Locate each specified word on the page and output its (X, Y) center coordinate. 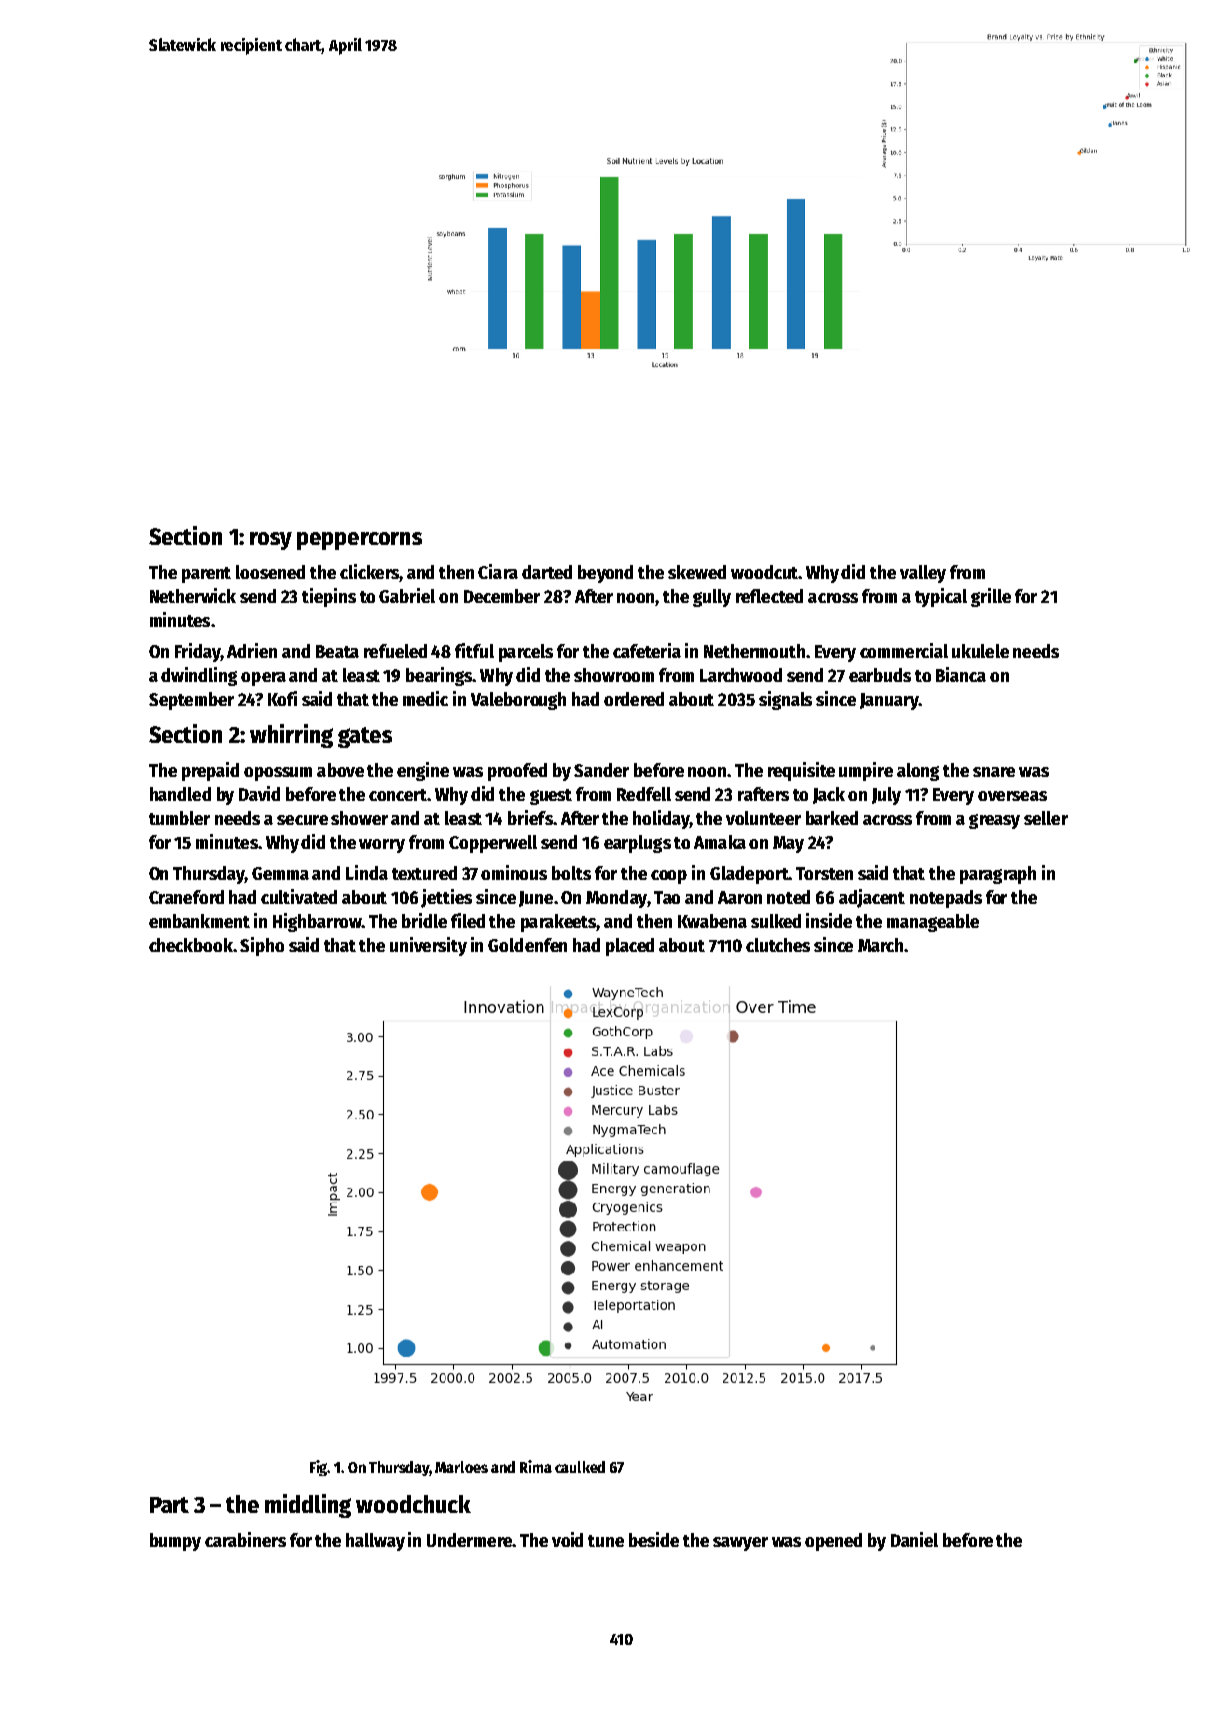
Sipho (262, 946)
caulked (580, 1467)
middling (308, 1506)
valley (923, 574)
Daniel (914, 1539)
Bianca (961, 674)
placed (630, 947)
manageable (933, 923)
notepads (946, 899)
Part (169, 1505)
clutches (778, 945)
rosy (271, 541)
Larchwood (741, 675)
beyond (605, 574)
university (428, 946)
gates (365, 737)
